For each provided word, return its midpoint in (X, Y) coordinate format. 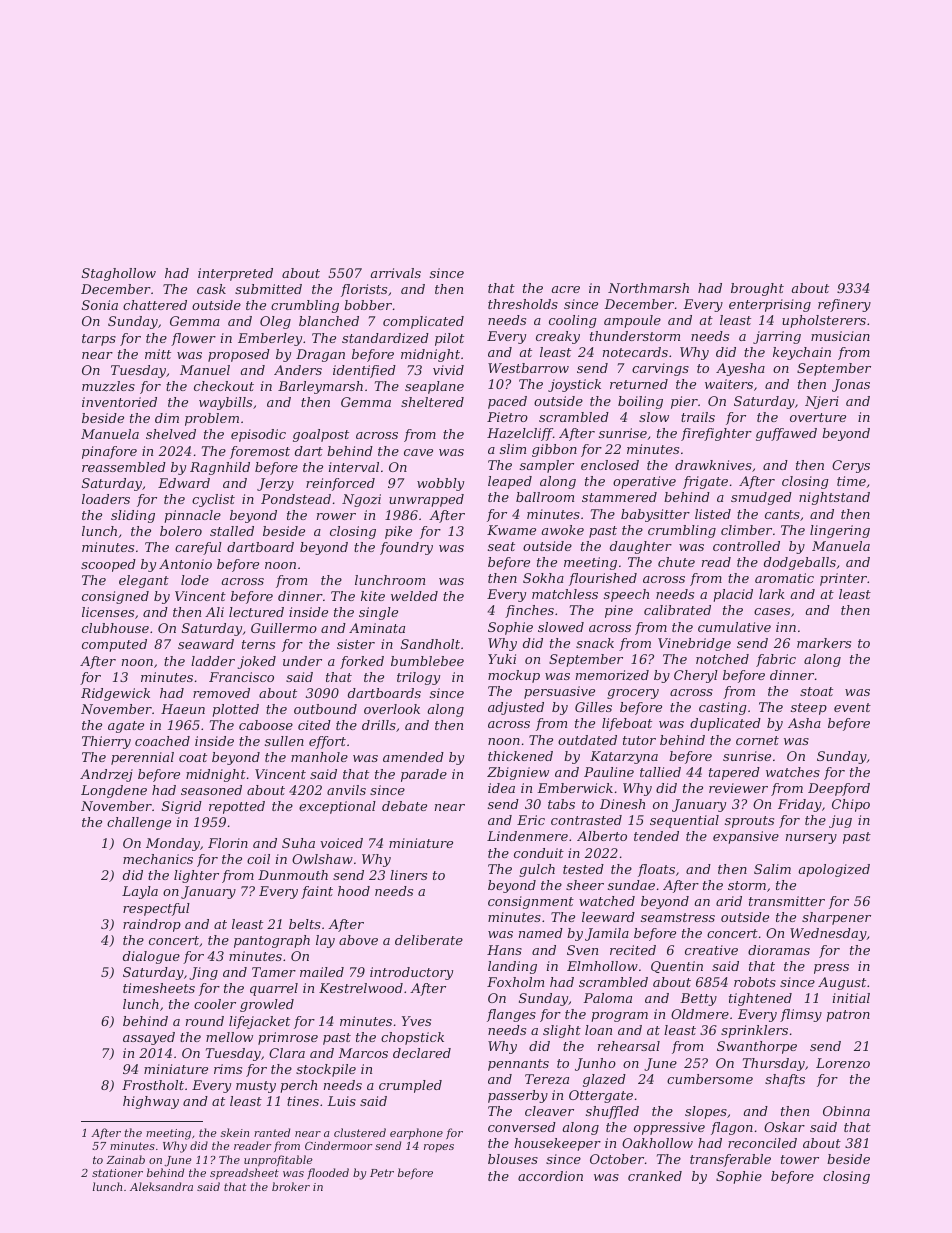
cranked (655, 1176)
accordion (550, 1176)
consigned (115, 597)
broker (291, 1186)
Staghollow (119, 274)
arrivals (395, 273)
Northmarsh (648, 288)
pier (684, 402)
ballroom (545, 497)
